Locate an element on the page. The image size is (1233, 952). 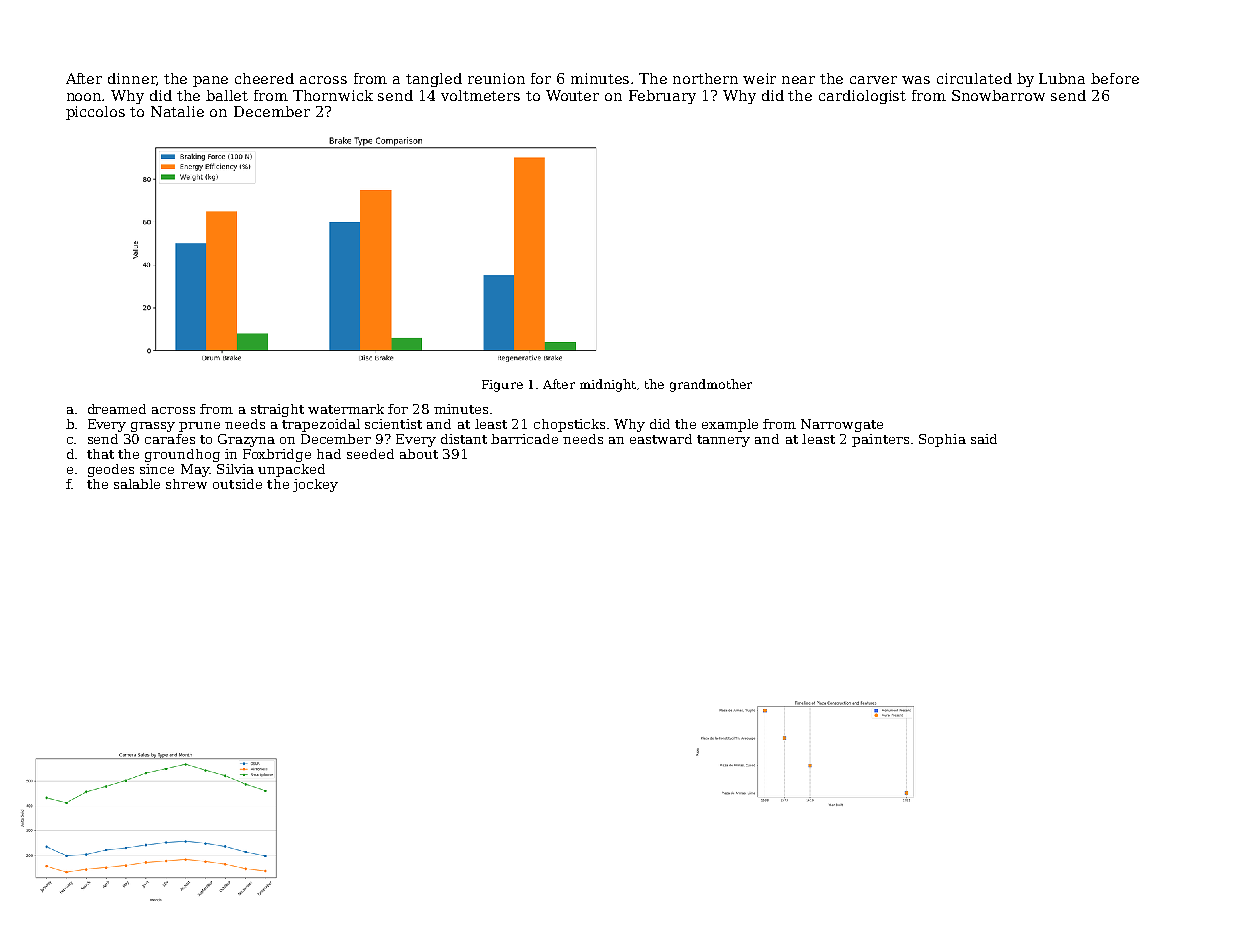
Natalie is located at coordinates (177, 111).
